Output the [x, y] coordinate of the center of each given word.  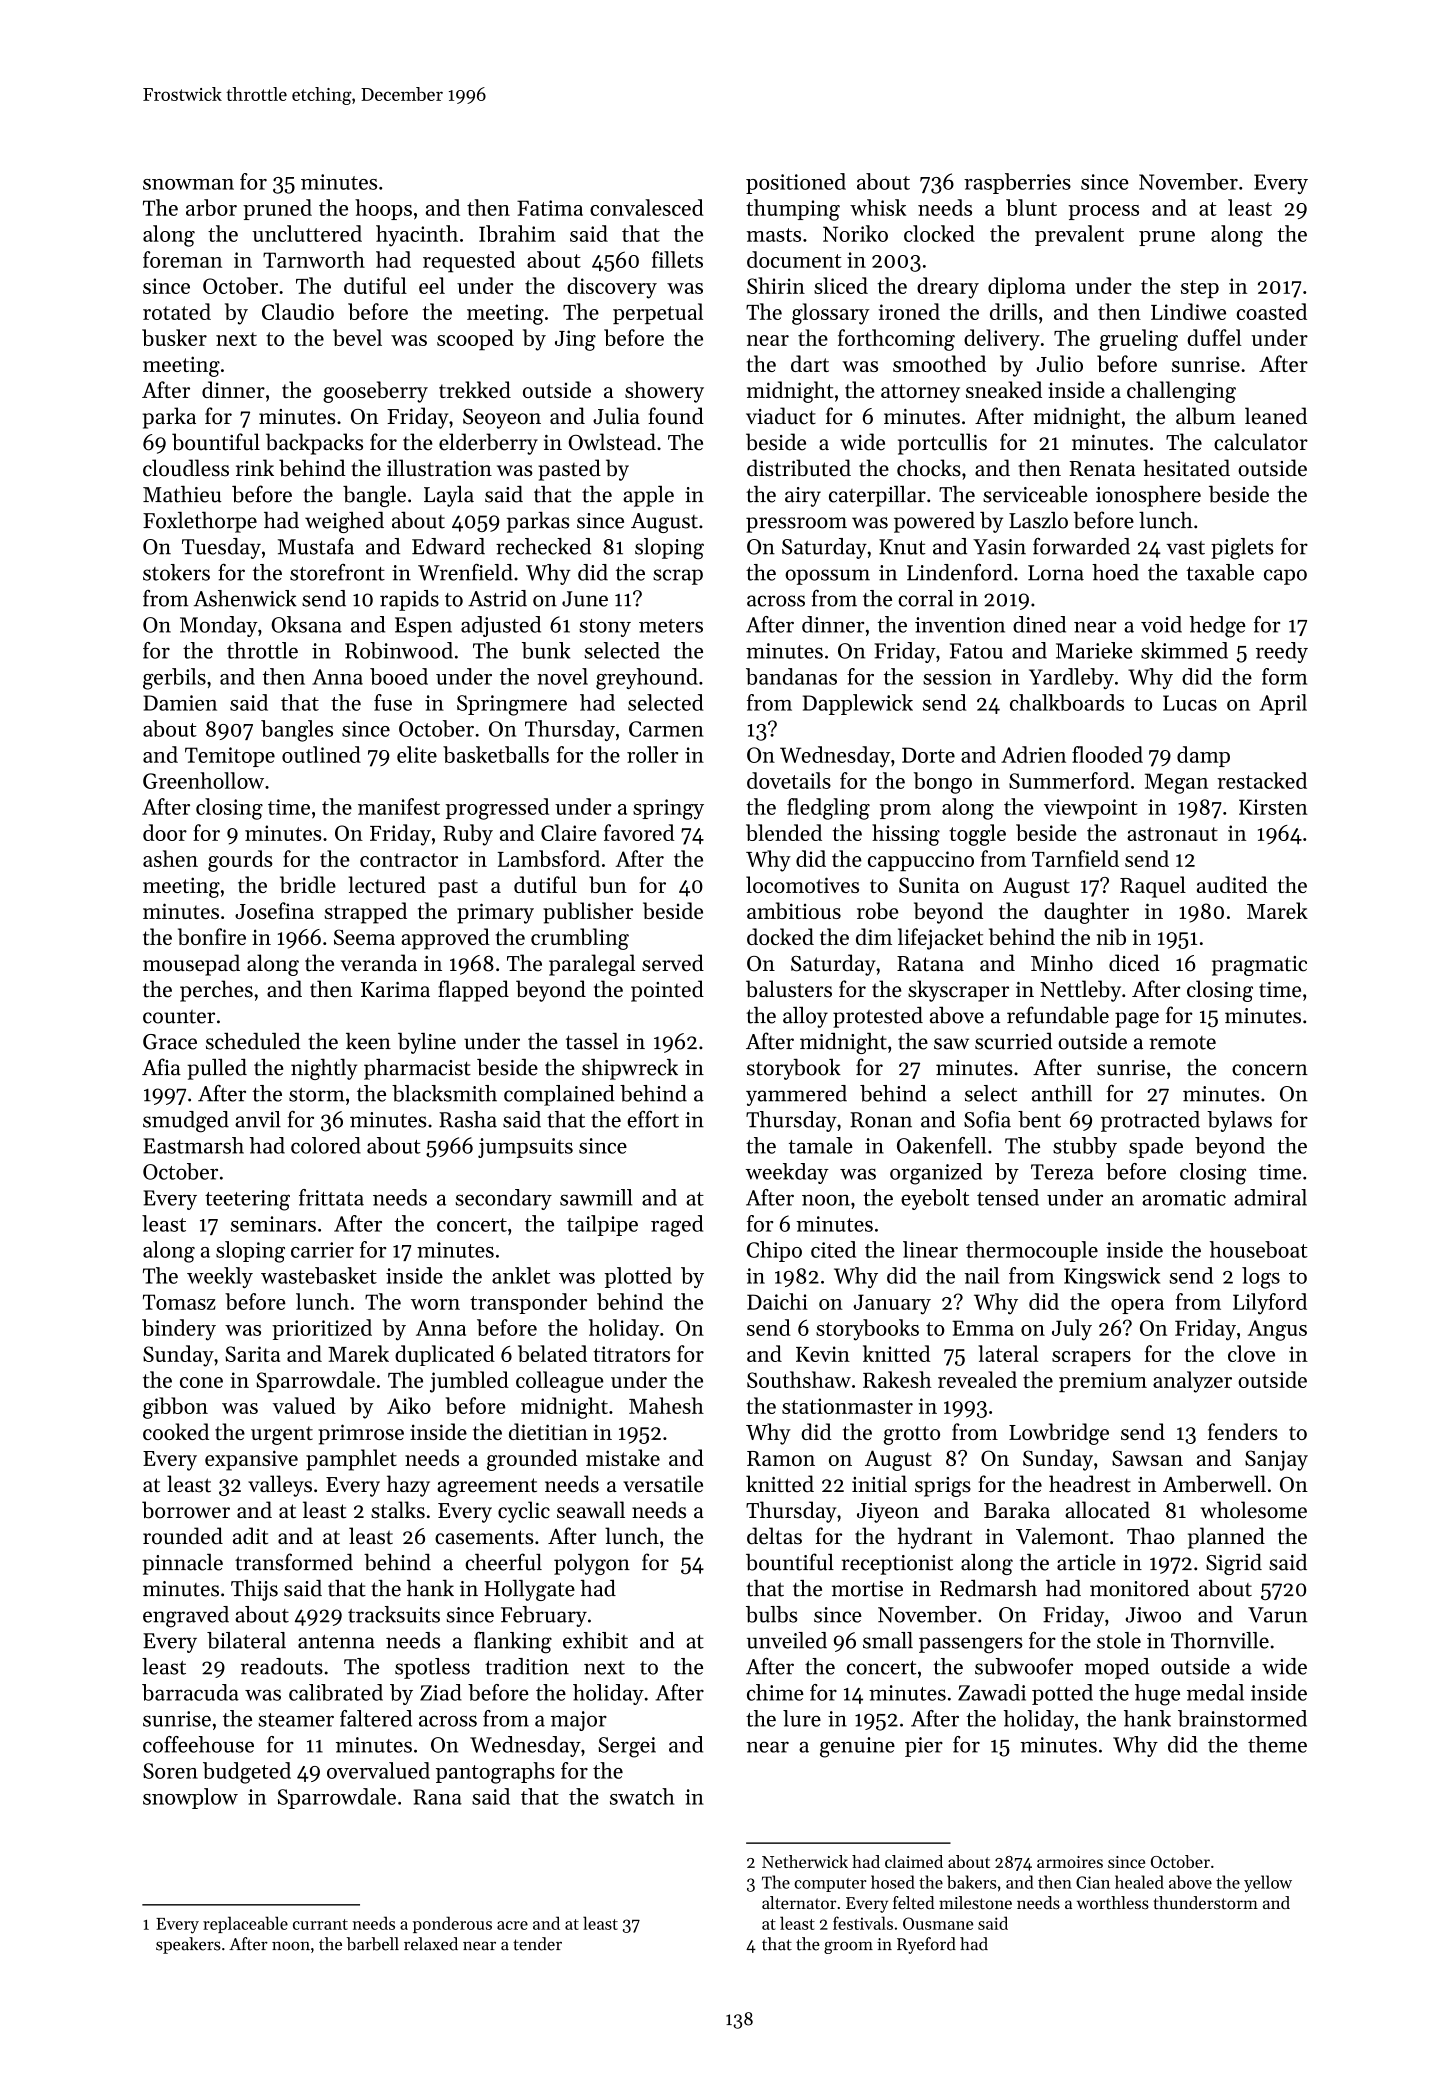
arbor [211, 207]
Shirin [776, 285]
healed [1139, 1882]
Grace [170, 1042]
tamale [821, 1145]
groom [848, 1947]
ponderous [452, 1924]
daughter [1086, 913]
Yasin [999, 547]
